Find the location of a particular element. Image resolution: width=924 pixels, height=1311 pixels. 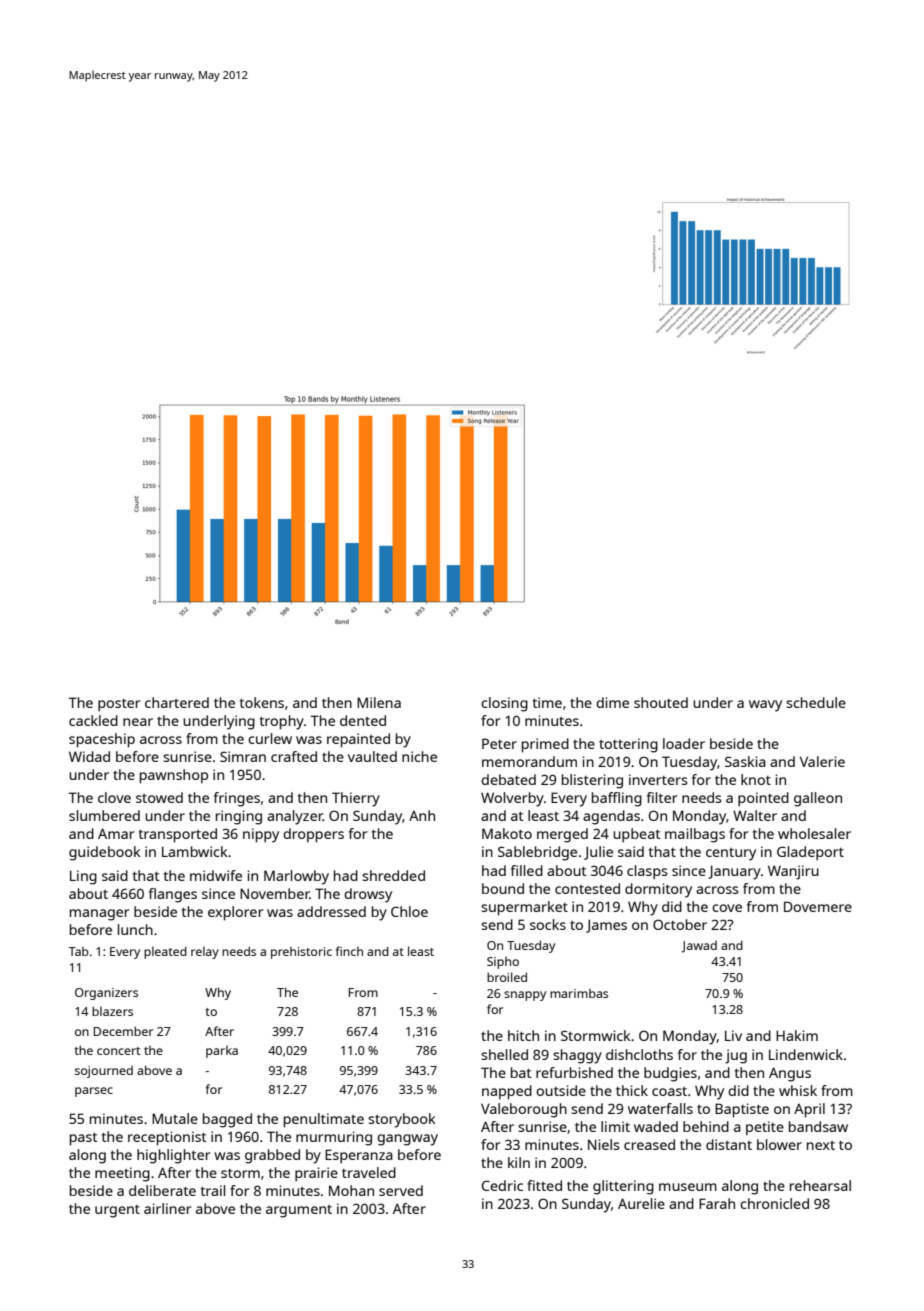

distant is located at coordinates (729, 1144).
